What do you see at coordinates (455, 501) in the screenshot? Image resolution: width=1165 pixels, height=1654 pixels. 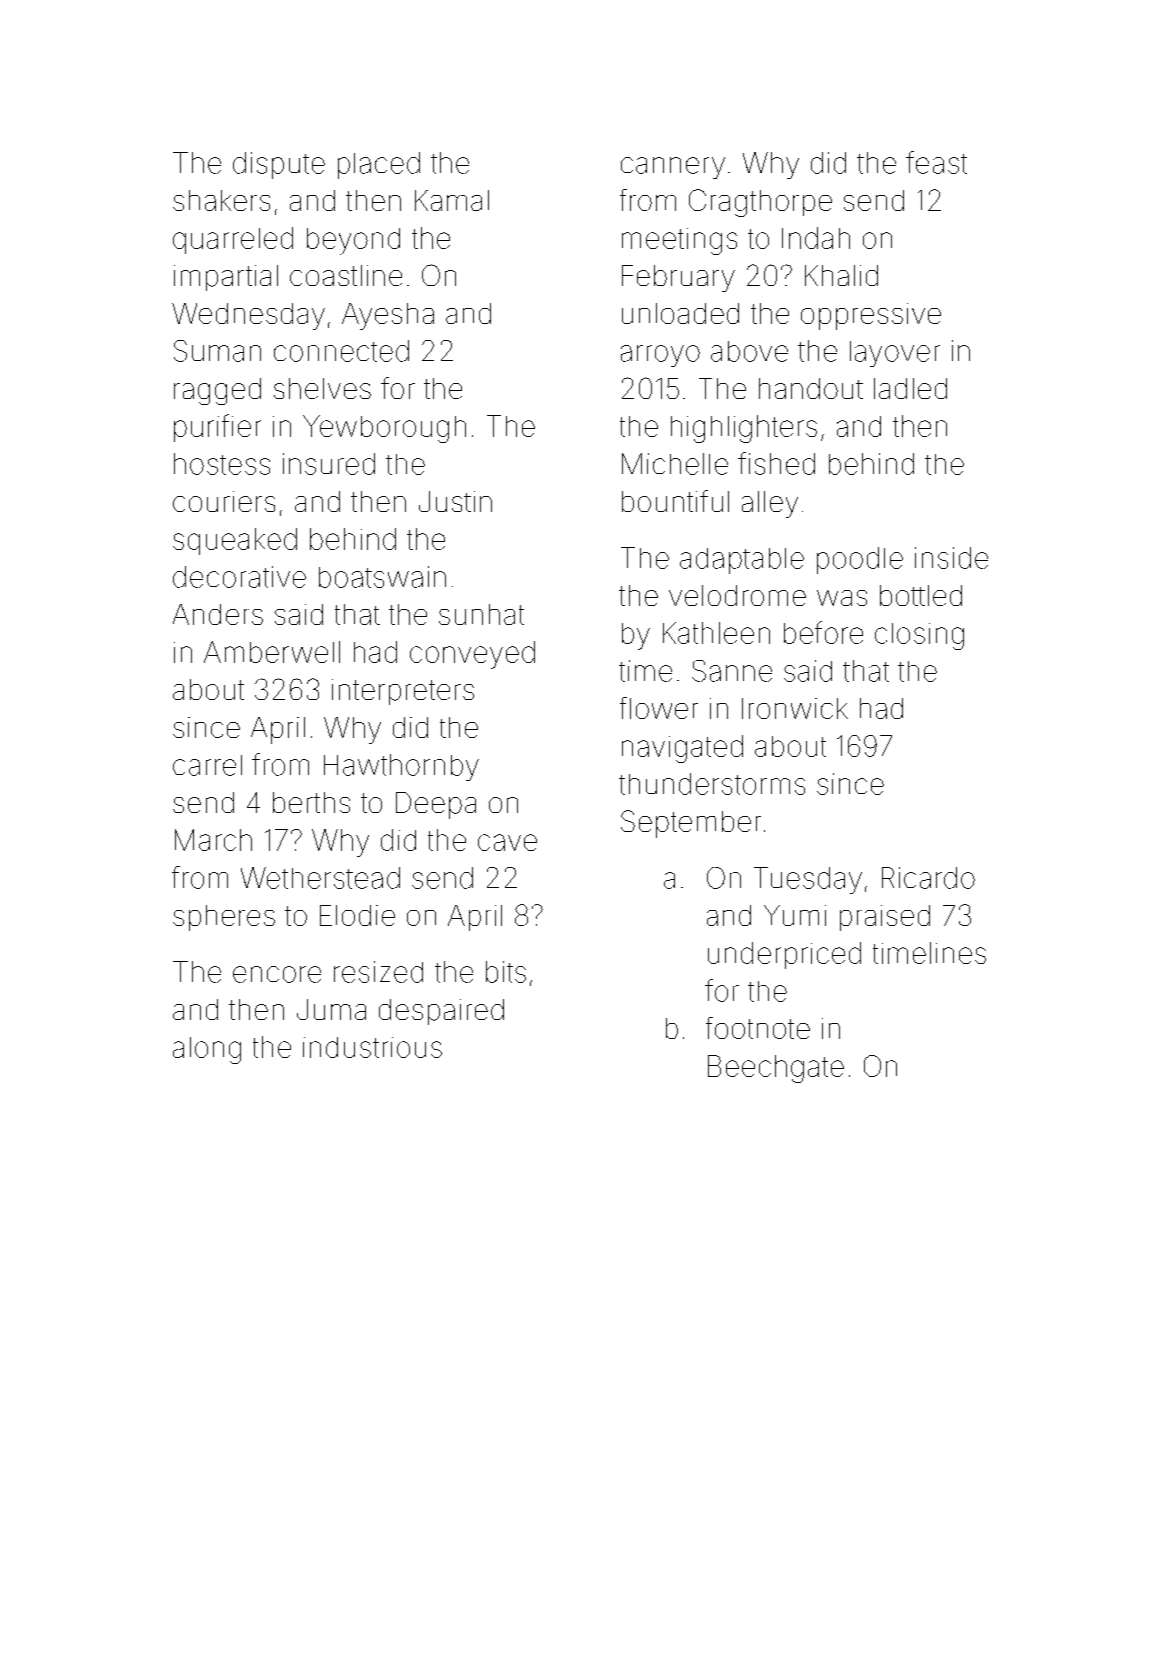 I see `Justin` at bounding box center [455, 501].
